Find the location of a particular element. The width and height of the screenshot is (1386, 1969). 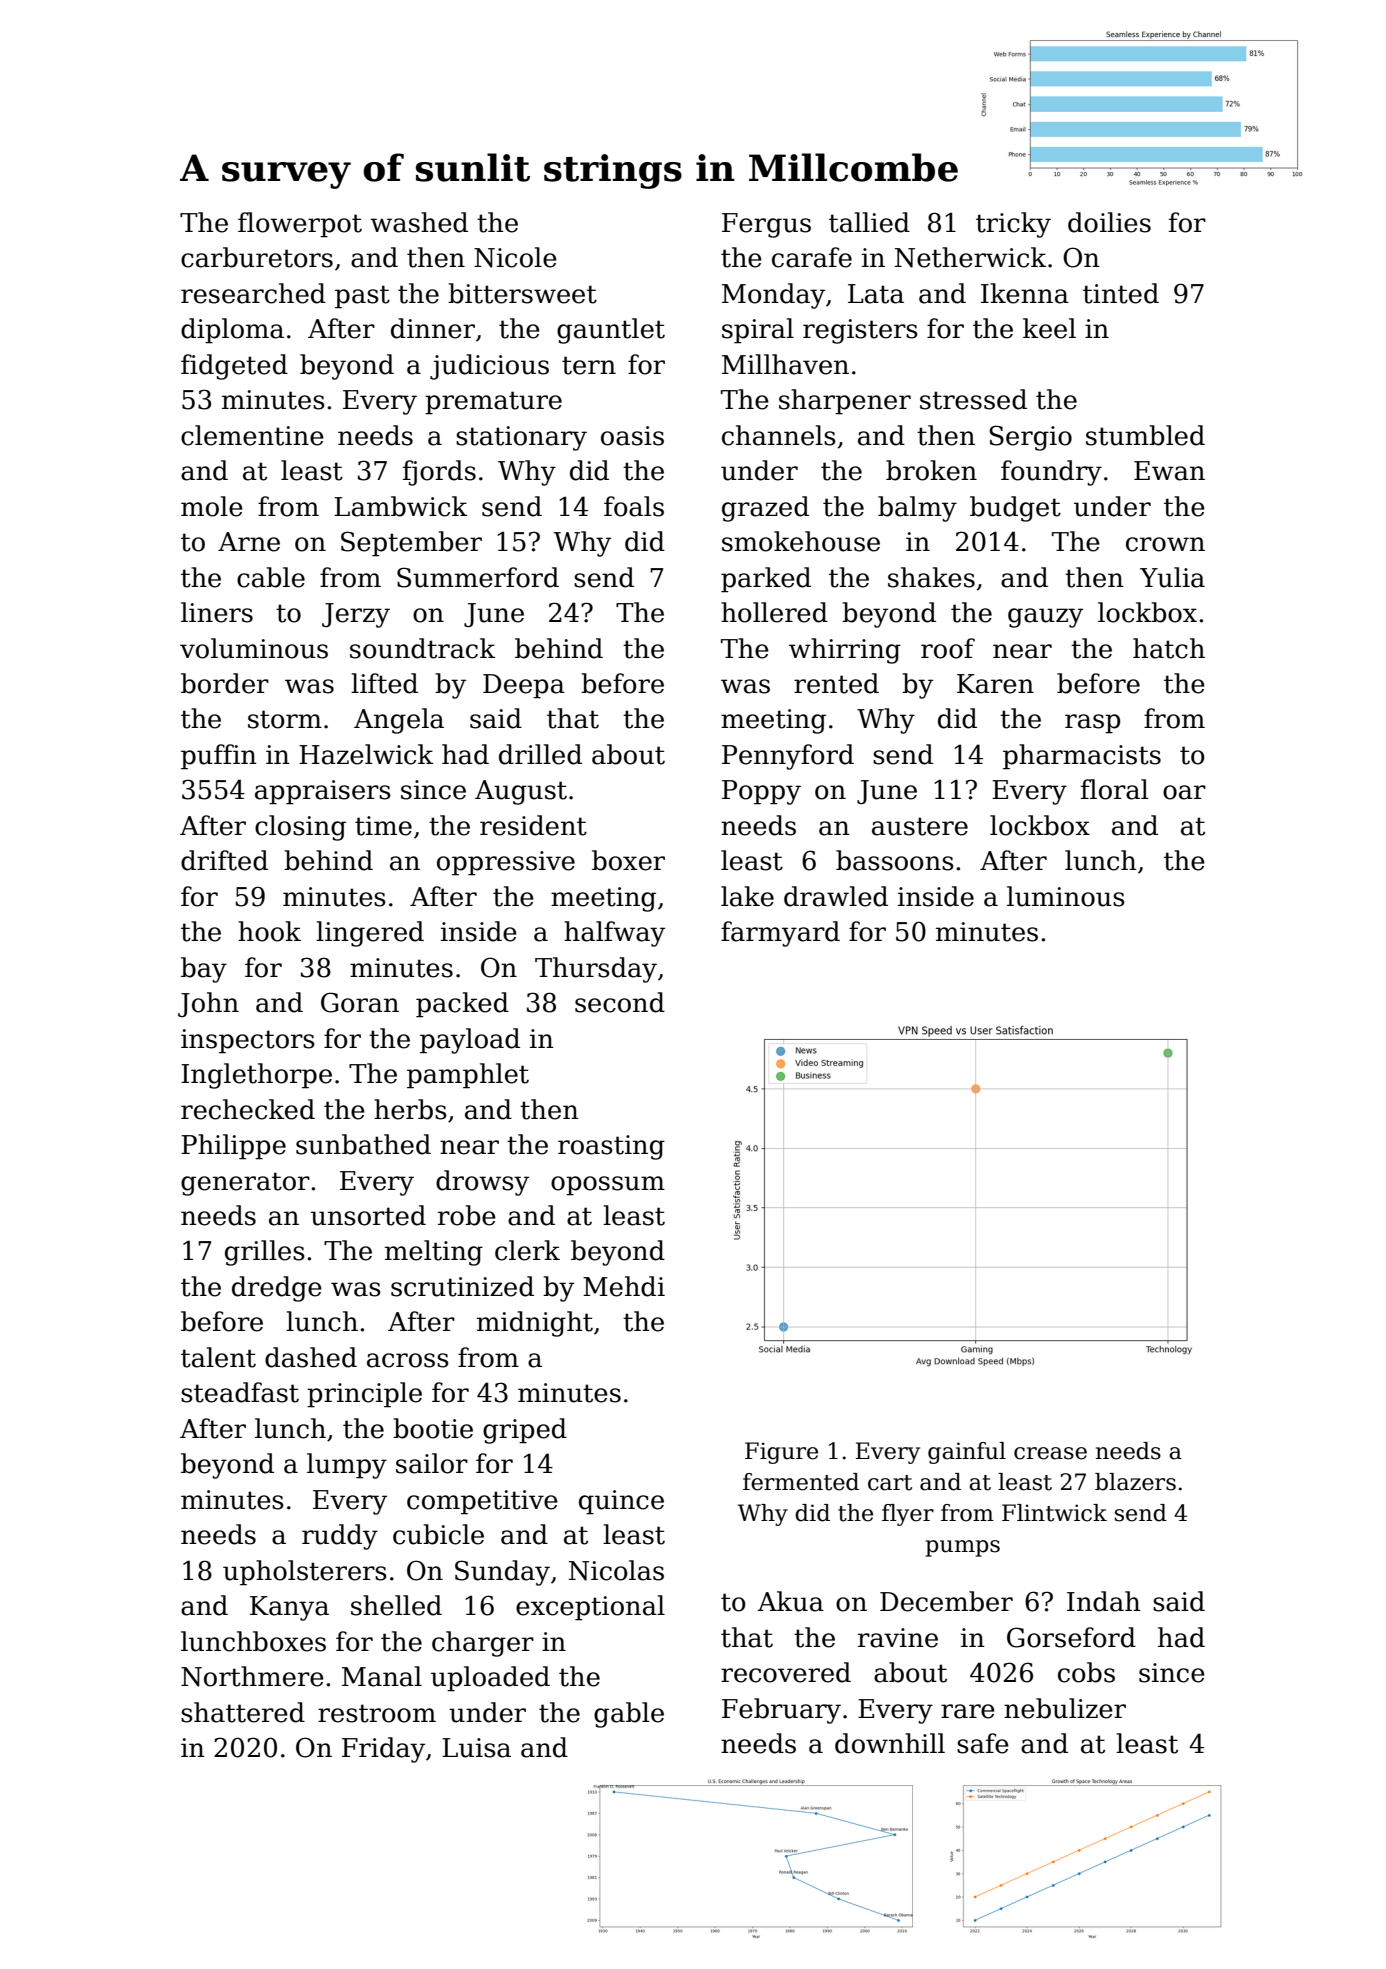

Millhaven is located at coordinates (785, 364).
